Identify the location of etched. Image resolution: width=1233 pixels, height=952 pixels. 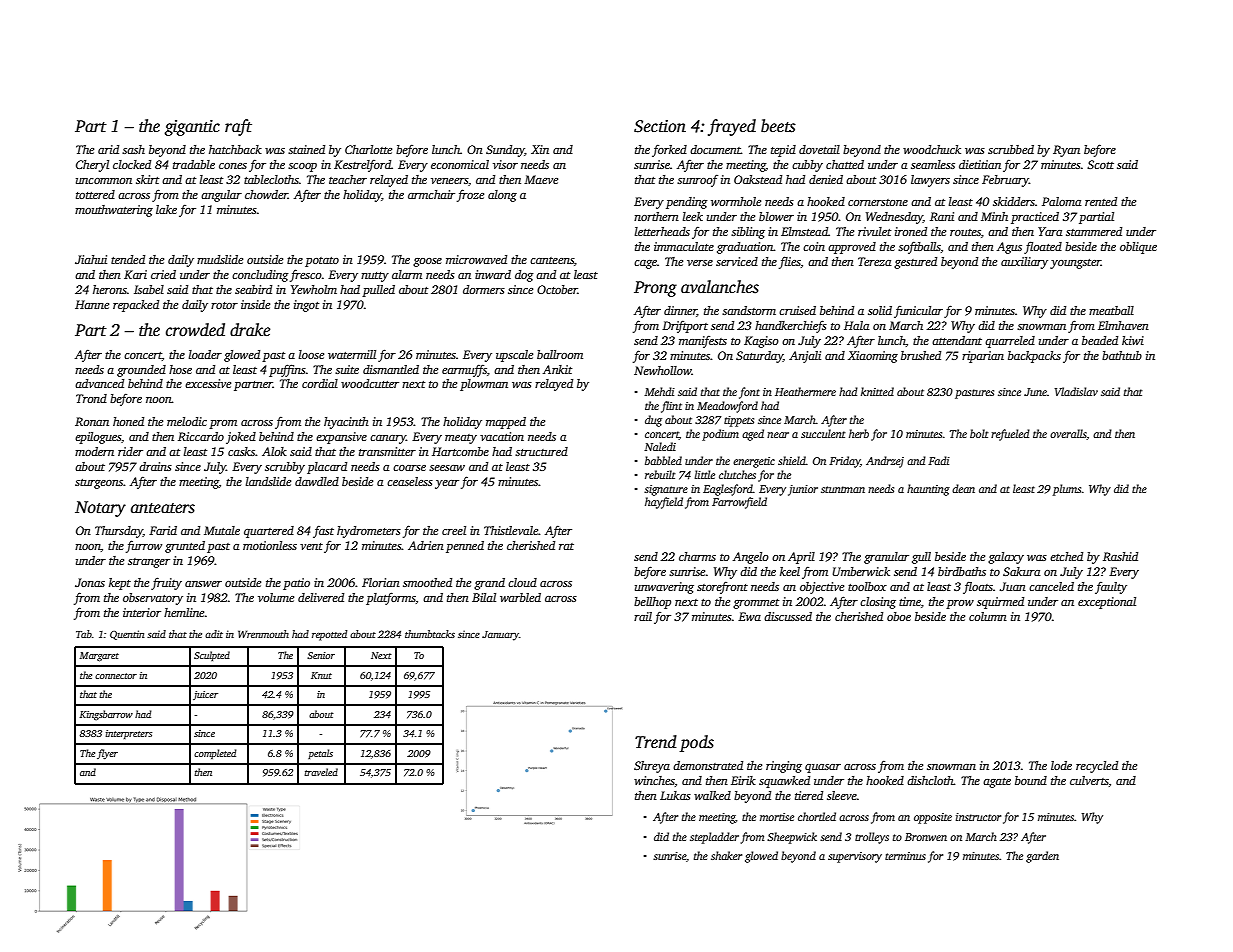
(1066, 556).
